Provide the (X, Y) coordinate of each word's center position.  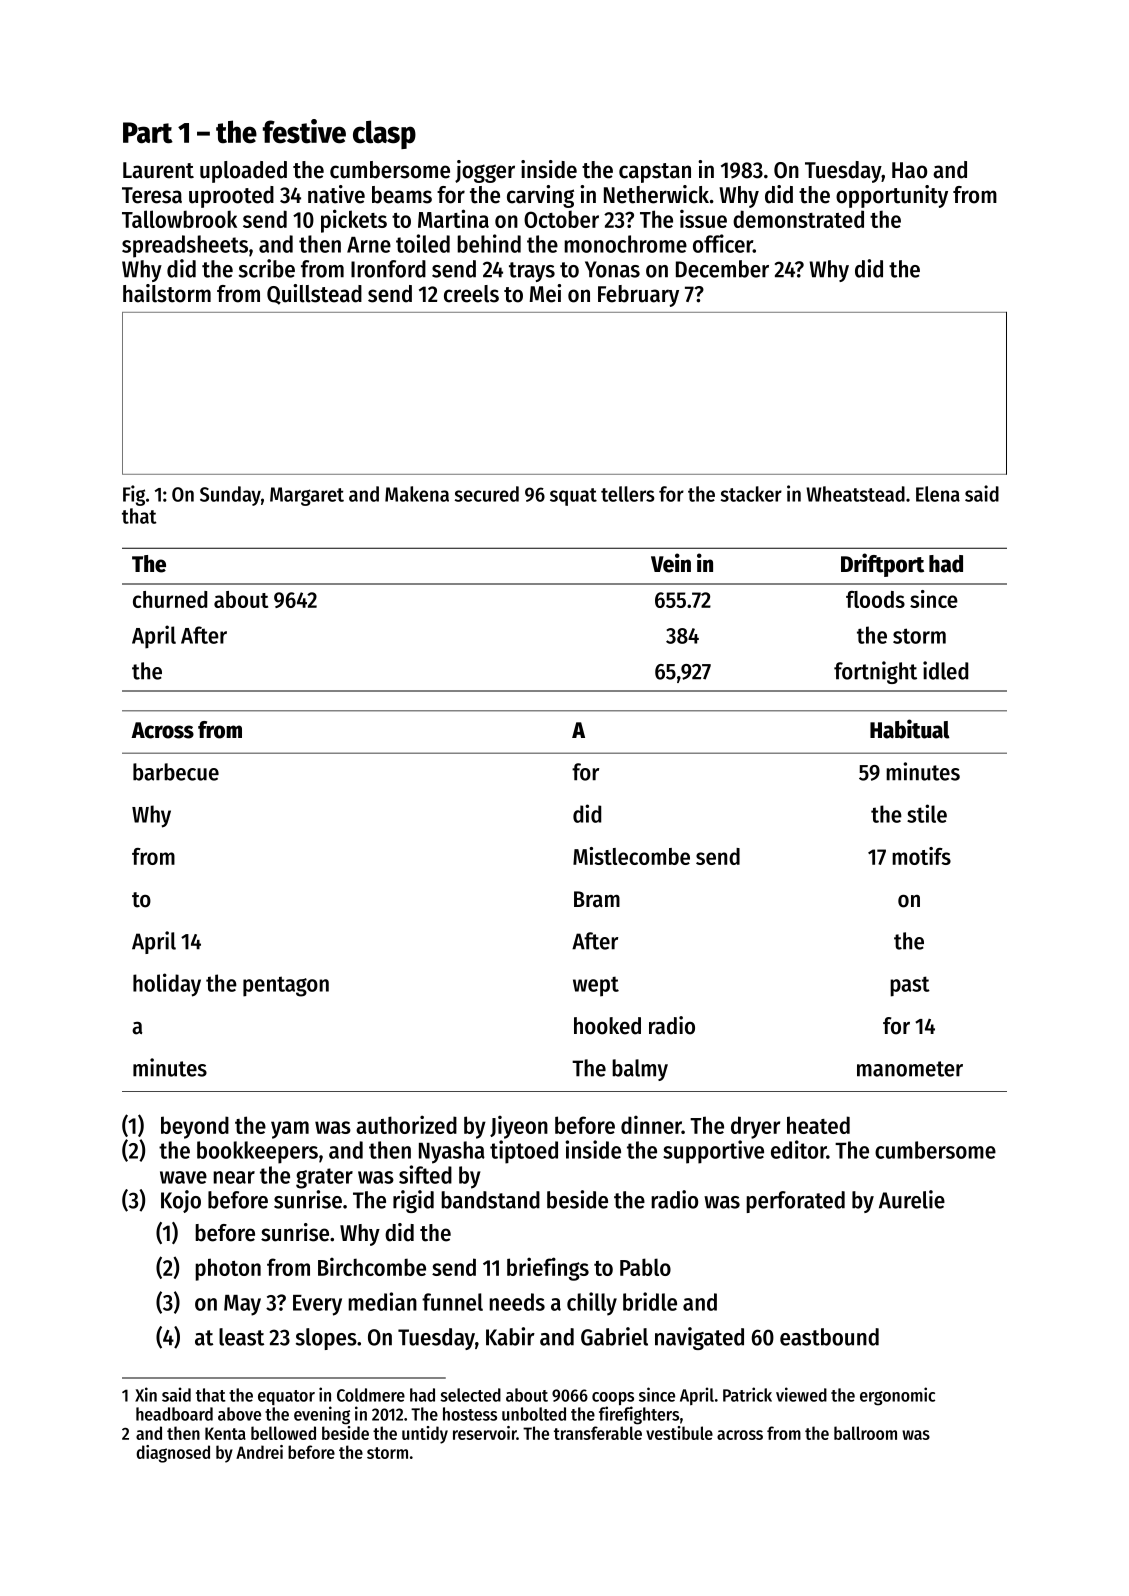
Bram (597, 899)
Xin (146, 1394)
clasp (384, 134)
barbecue (176, 772)
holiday (167, 985)
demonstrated (798, 219)
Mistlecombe (631, 856)
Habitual (910, 729)
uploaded (243, 172)
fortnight (875, 672)
